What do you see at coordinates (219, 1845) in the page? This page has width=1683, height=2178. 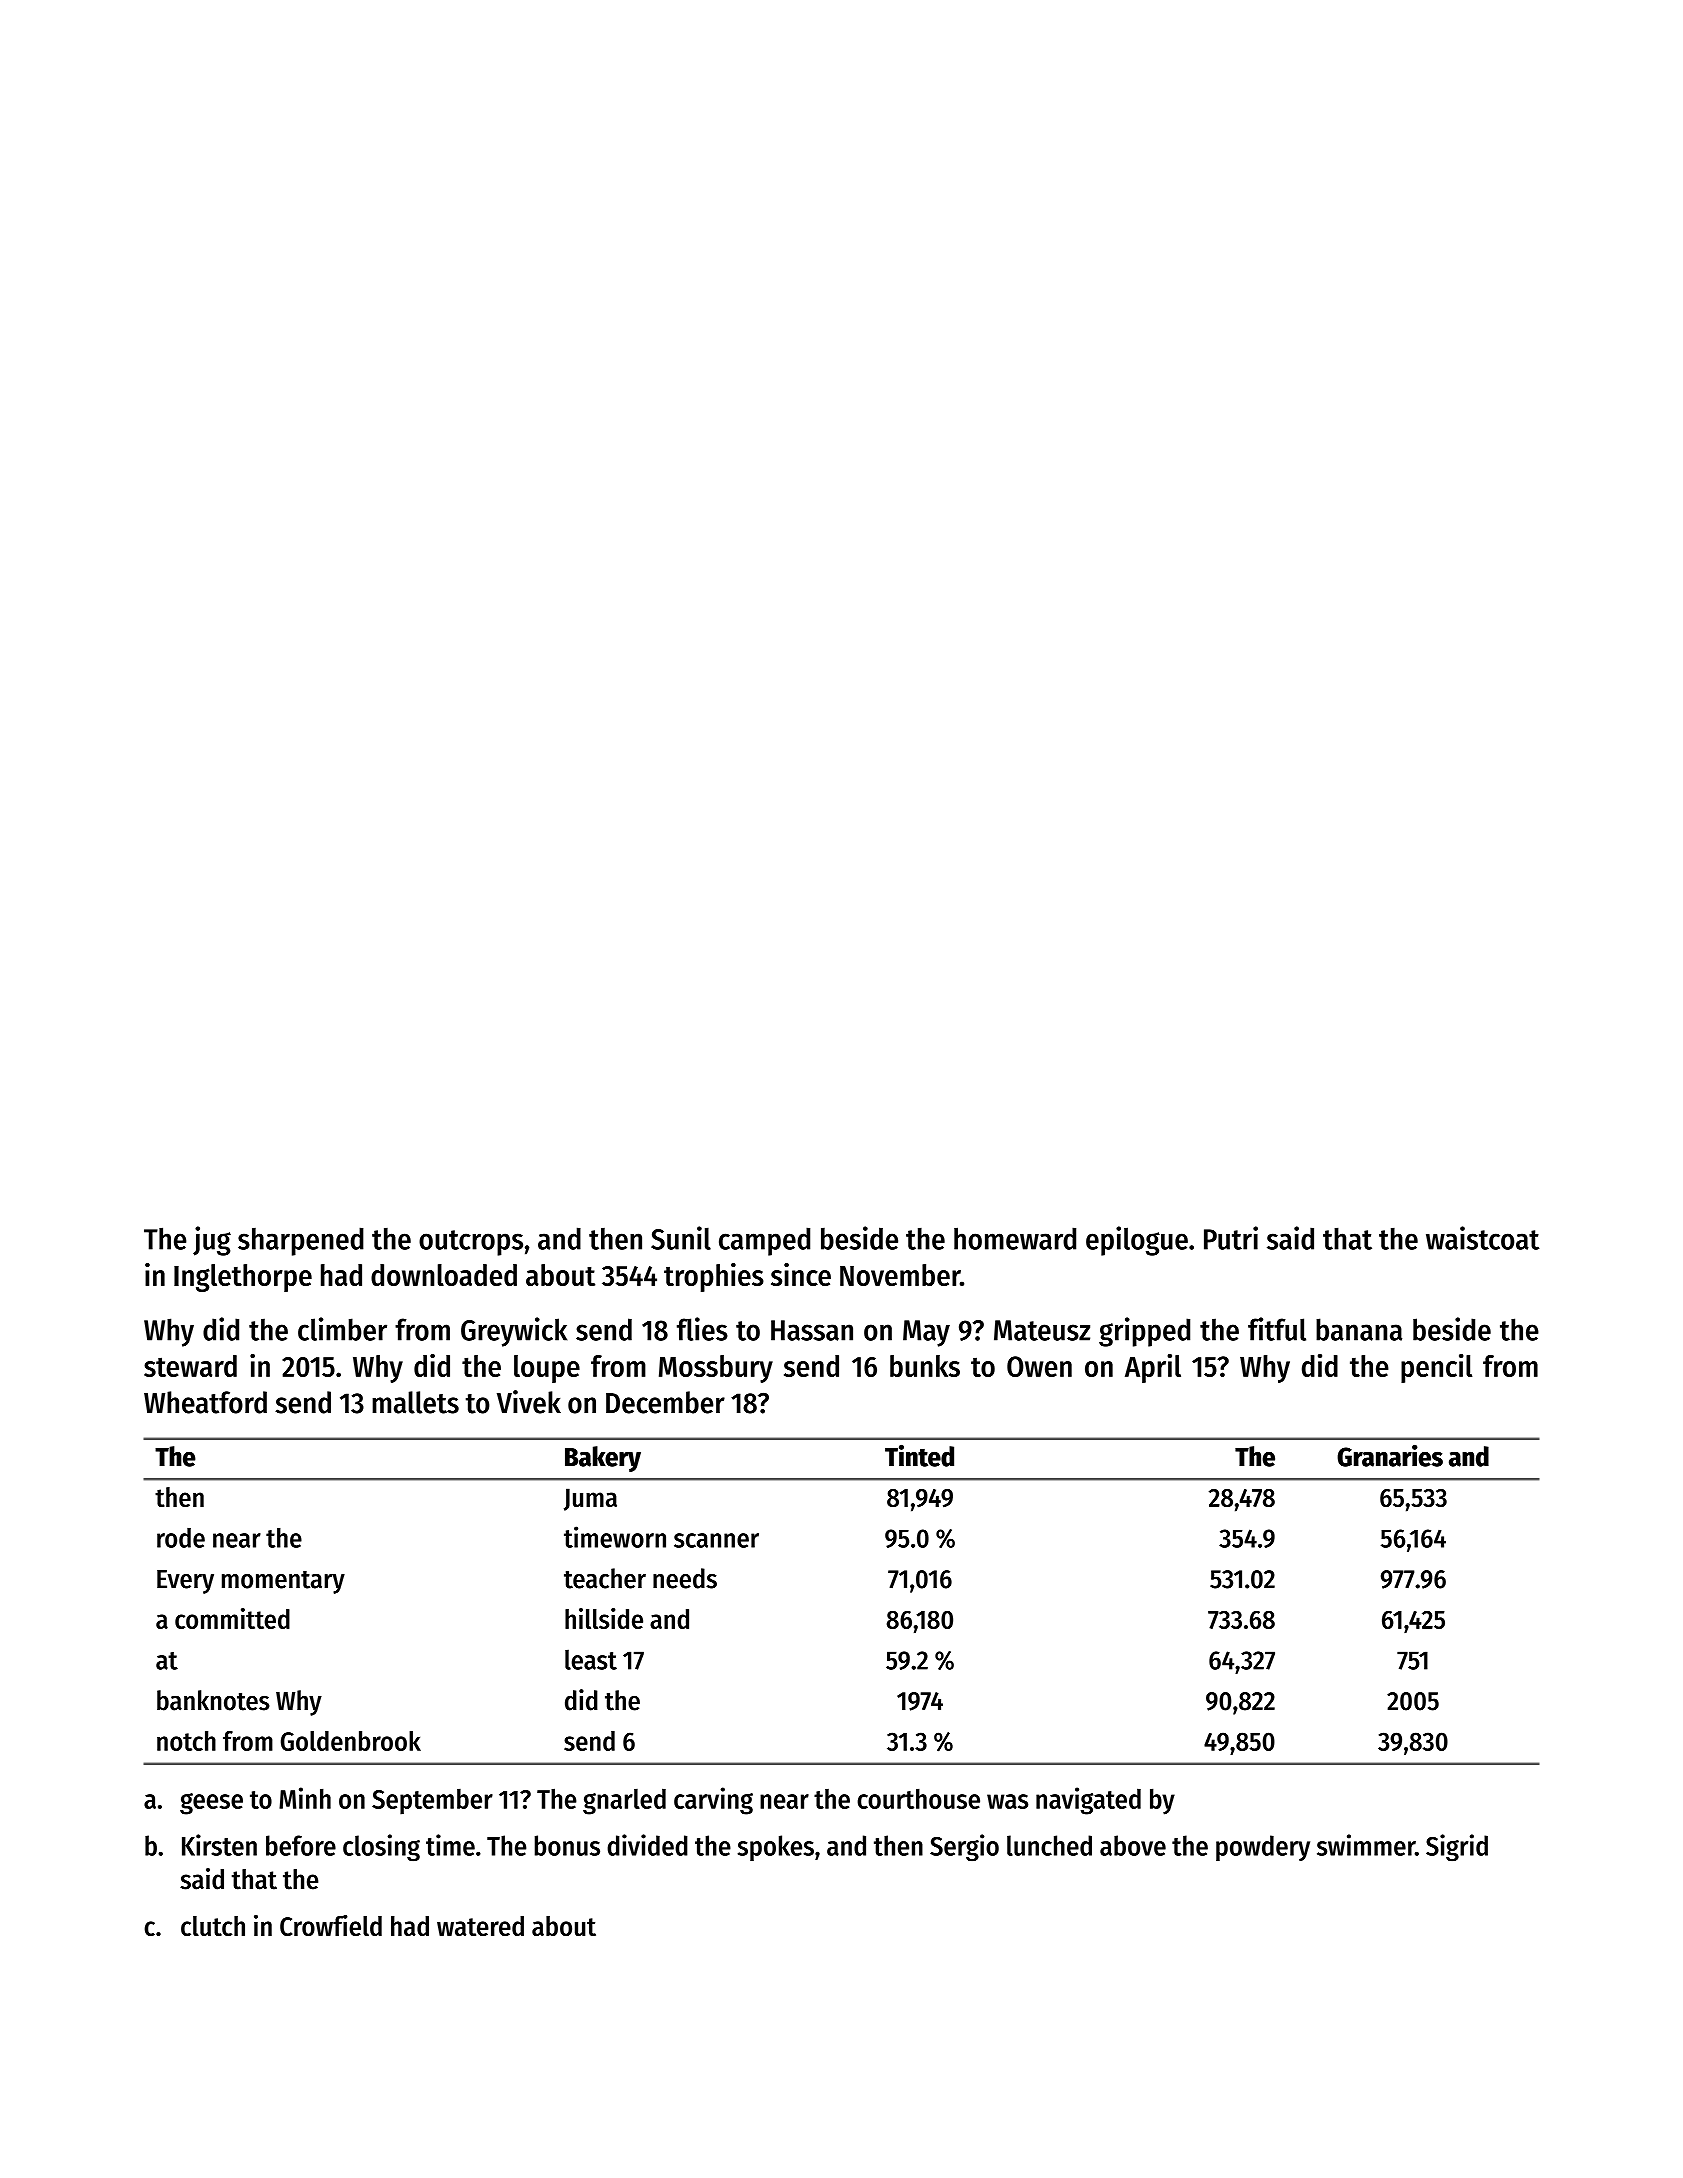 I see `Kirsten` at bounding box center [219, 1845].
